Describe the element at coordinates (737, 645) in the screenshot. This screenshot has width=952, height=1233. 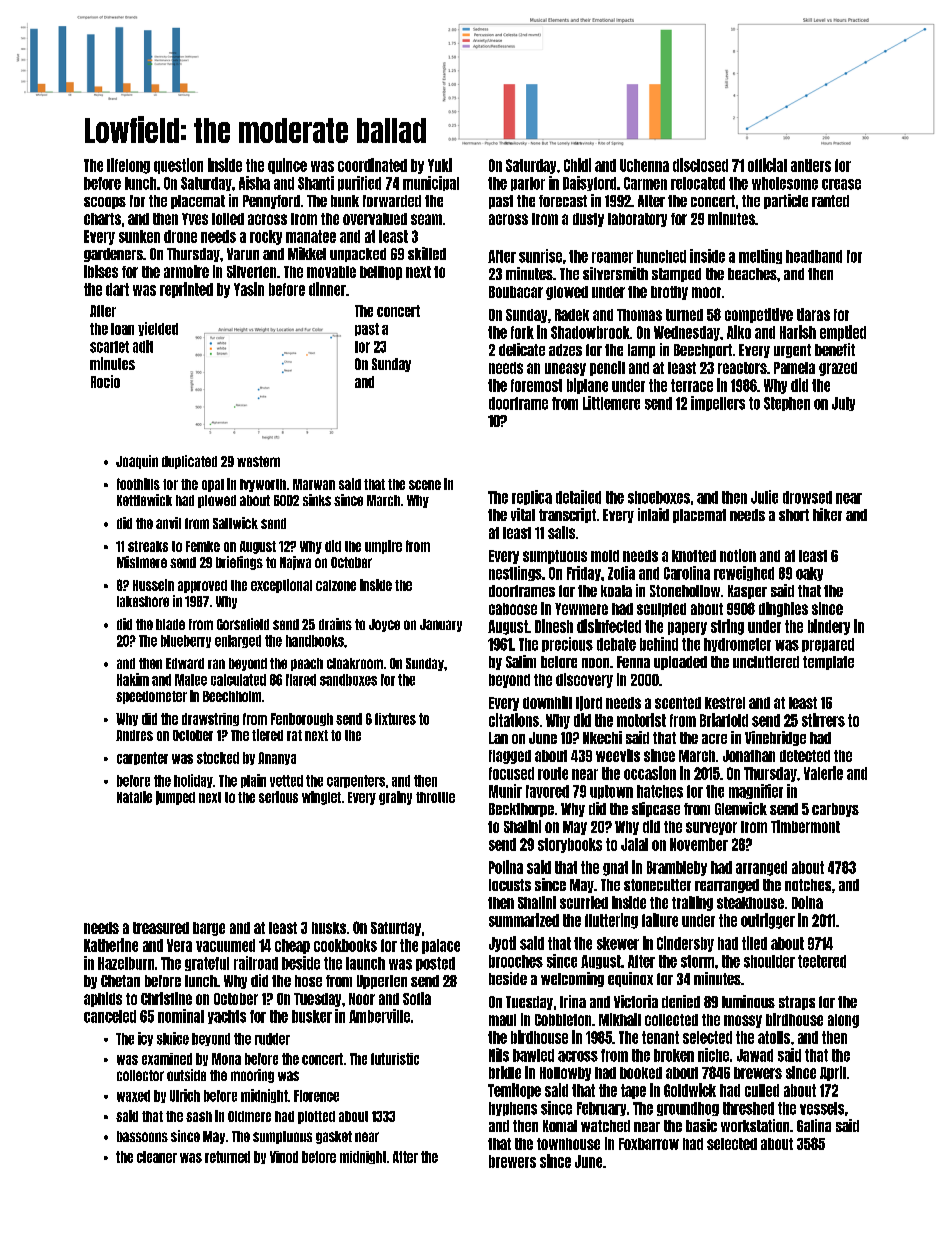
I see `hydrometer` at that location.
